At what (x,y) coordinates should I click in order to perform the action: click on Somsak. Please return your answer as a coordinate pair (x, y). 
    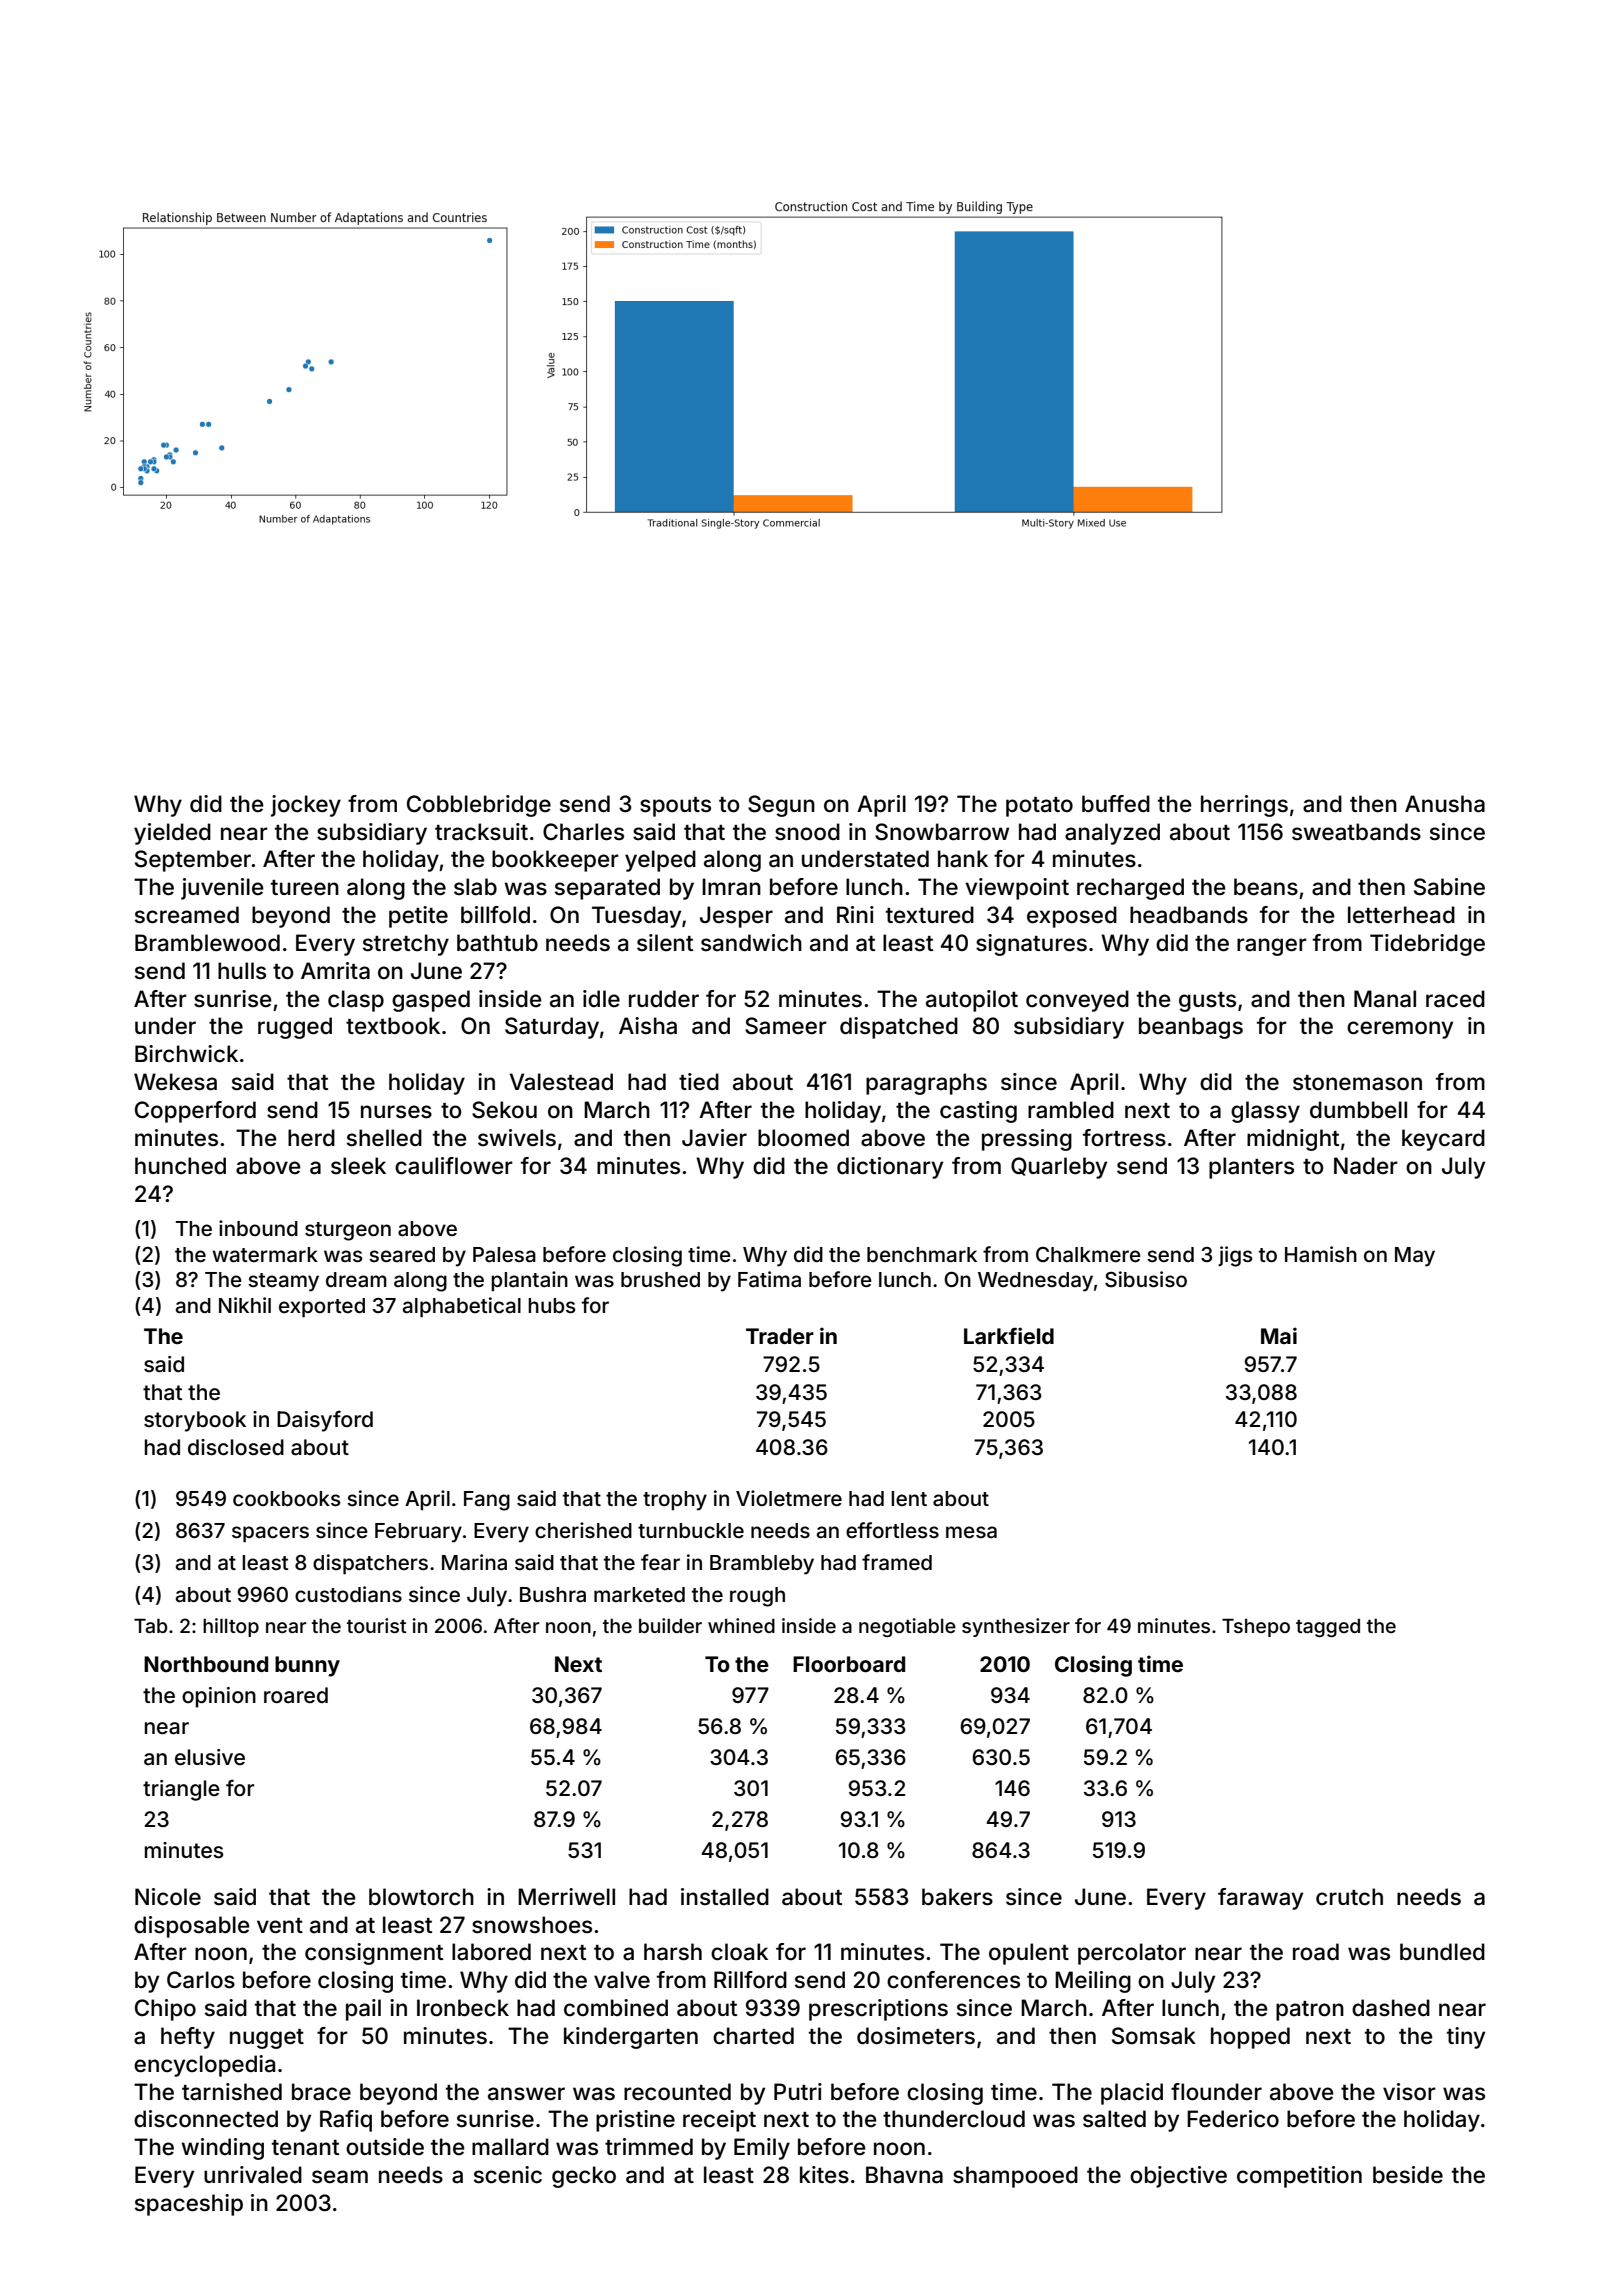
    Looking at the image, I should click on (1154, 2036).
